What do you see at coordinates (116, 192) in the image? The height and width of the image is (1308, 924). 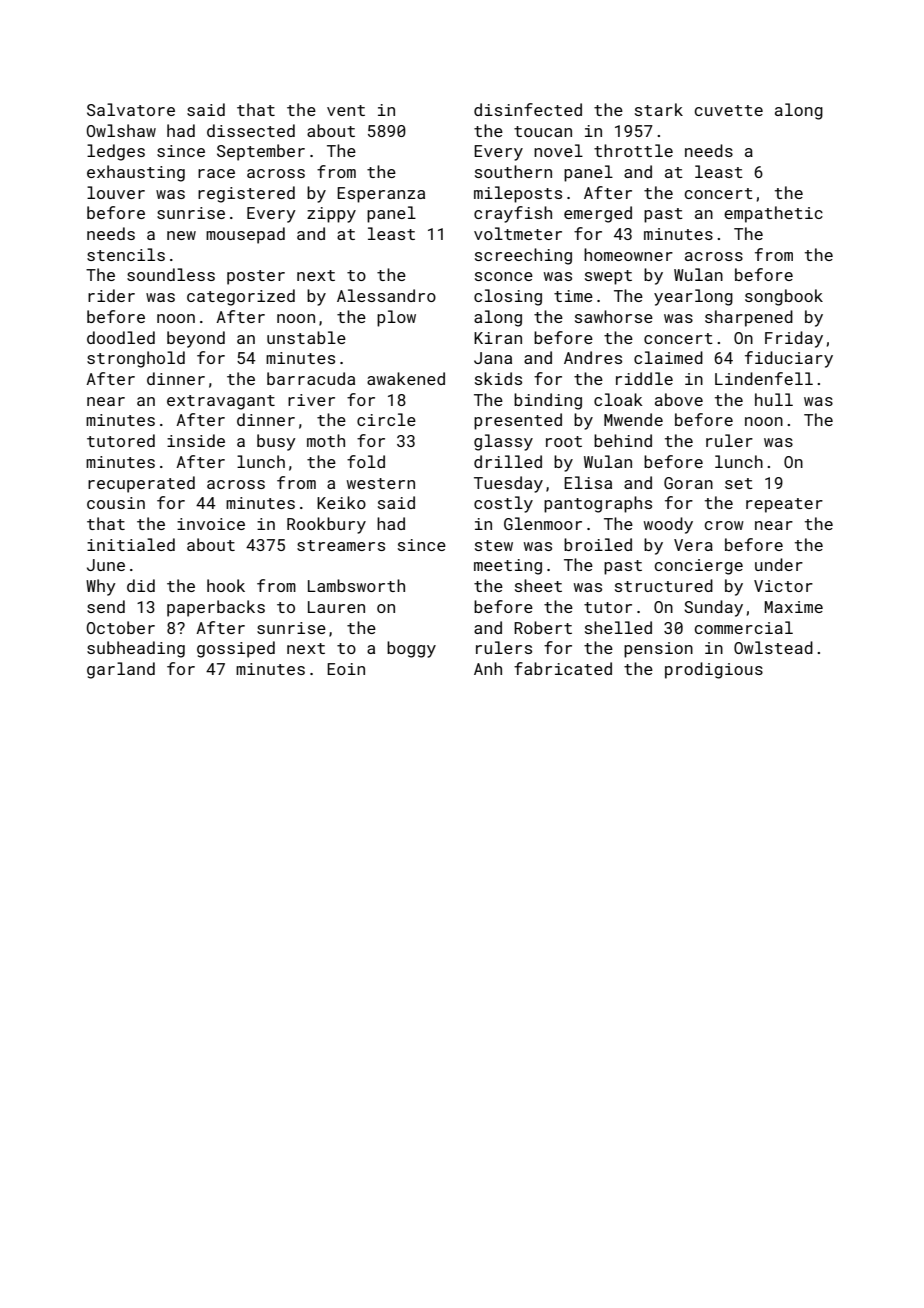 I see `louver` at bounding box center [116, 192].
